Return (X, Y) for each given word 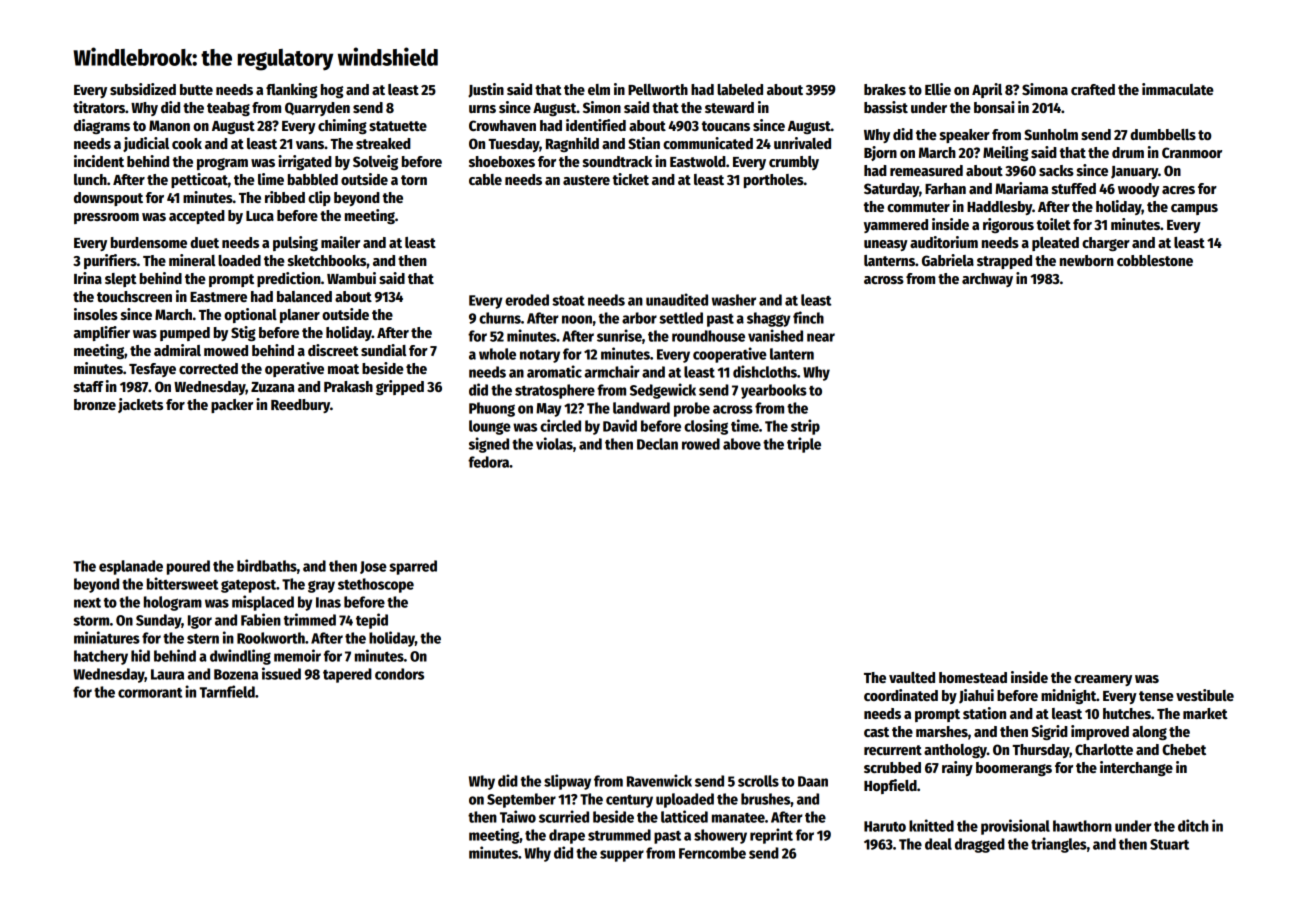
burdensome (149, 242)
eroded (527, 300)
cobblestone (1155, 260)
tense (1156, 696)
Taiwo (518, 816)
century (629, 801)
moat (343, 369)
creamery (1103, 680)
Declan (657, 444)
